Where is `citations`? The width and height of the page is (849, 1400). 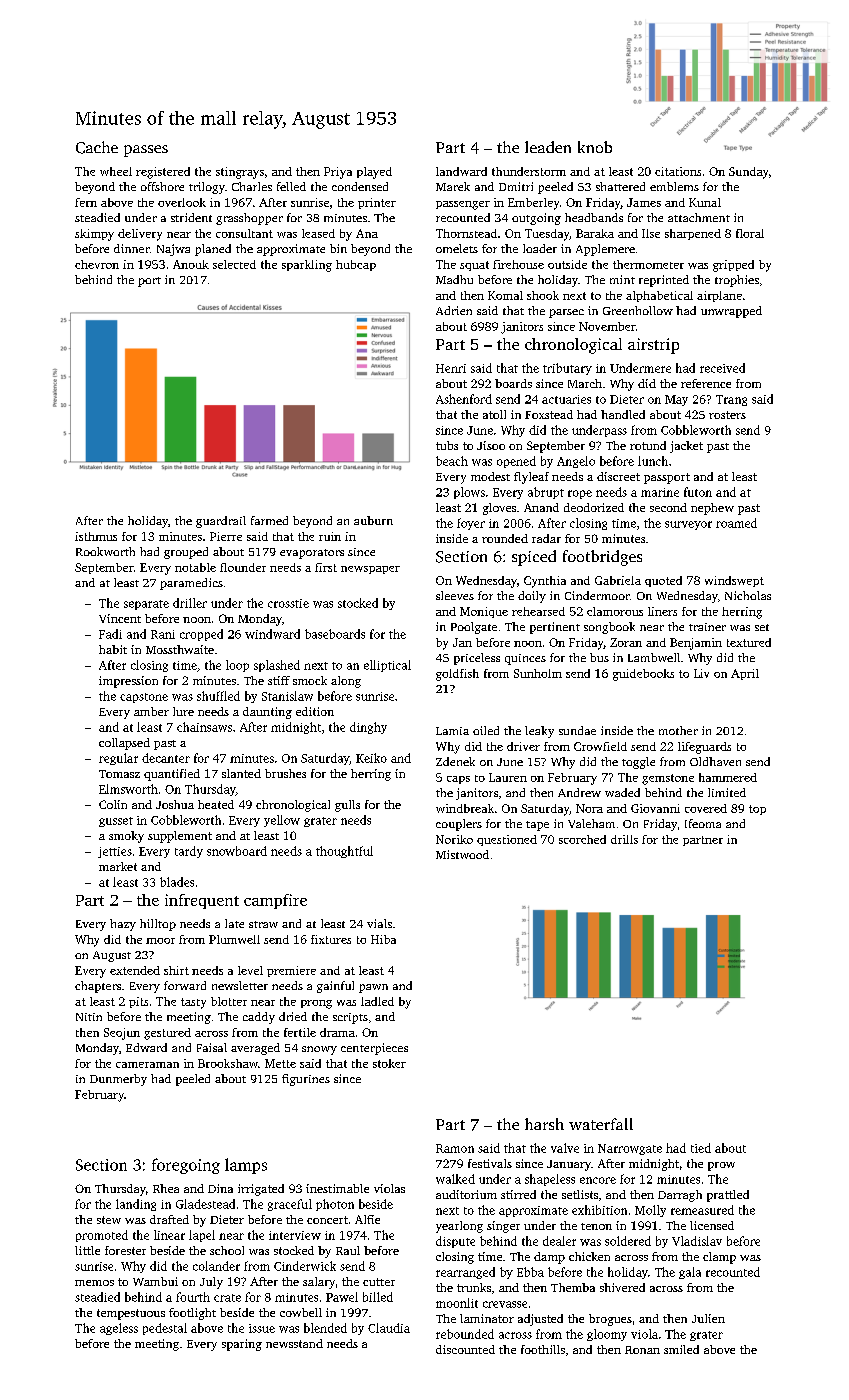
citations is located at coordinates (678, 171).
